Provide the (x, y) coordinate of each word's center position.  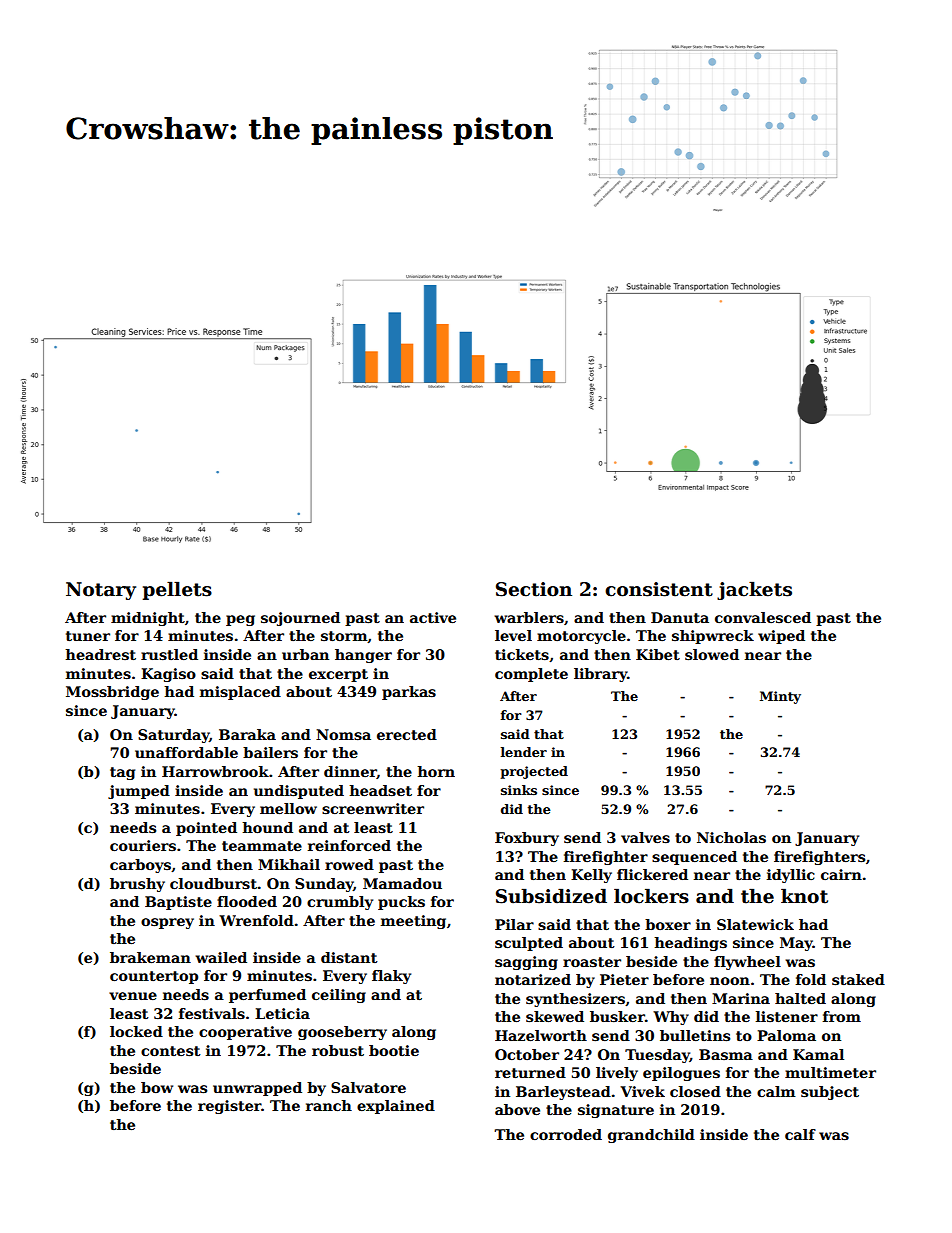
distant (349, 957)
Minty (780, 697)
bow (157, 1087)
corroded (566, 1134)
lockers (651, 896)
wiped (781, 637)
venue (133, 996)
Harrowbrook (215, 771)
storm (344, 636)
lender (524, 752)
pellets (177, 590)
